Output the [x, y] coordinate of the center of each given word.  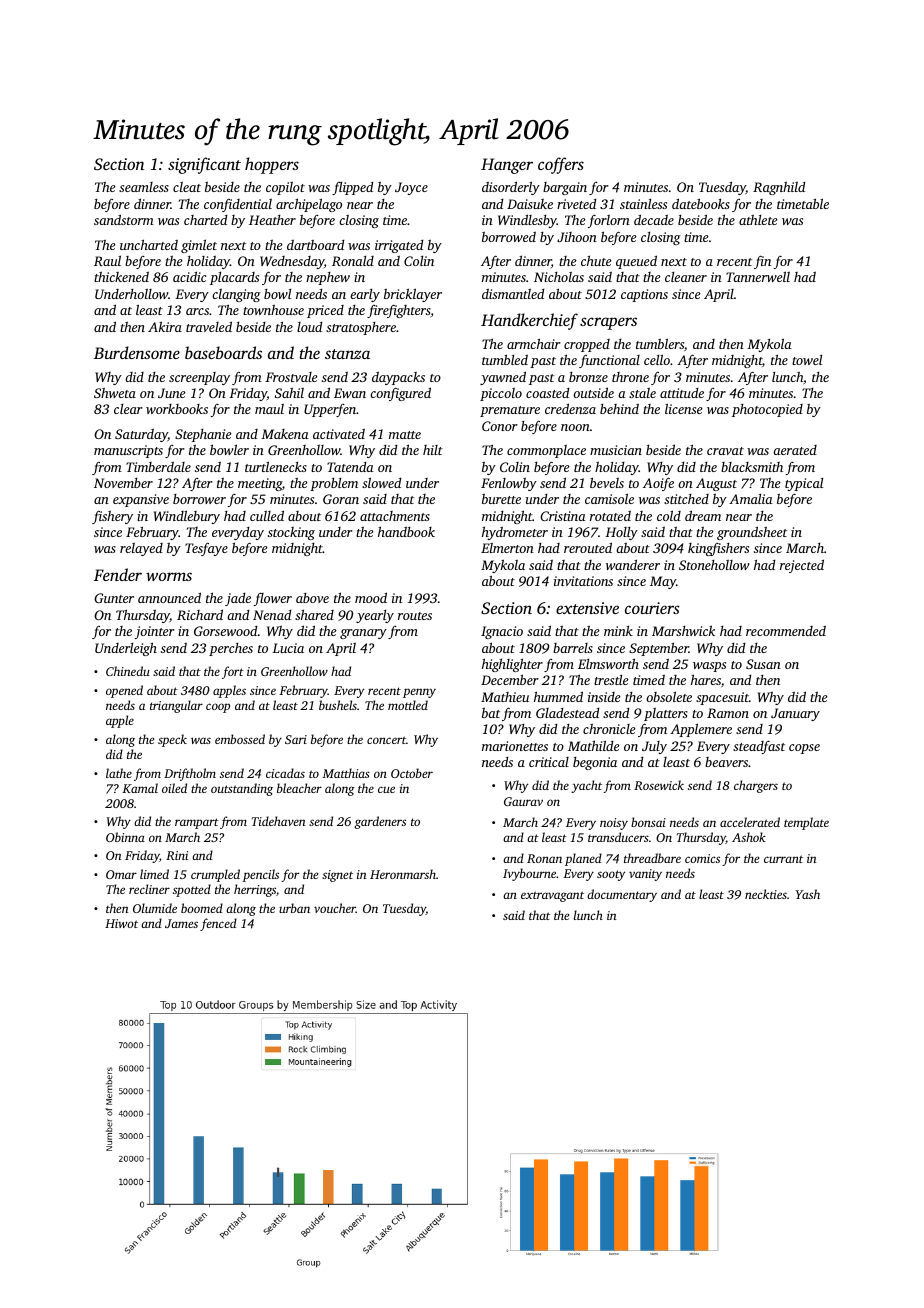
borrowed [509, 237]
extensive [587, 608]
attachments [395, 516]
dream [703, 515]
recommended [786, 631]
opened [124, 691]
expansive [141, 500]
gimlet [199, 246]
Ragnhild [779, 188]
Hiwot [121, 923]
